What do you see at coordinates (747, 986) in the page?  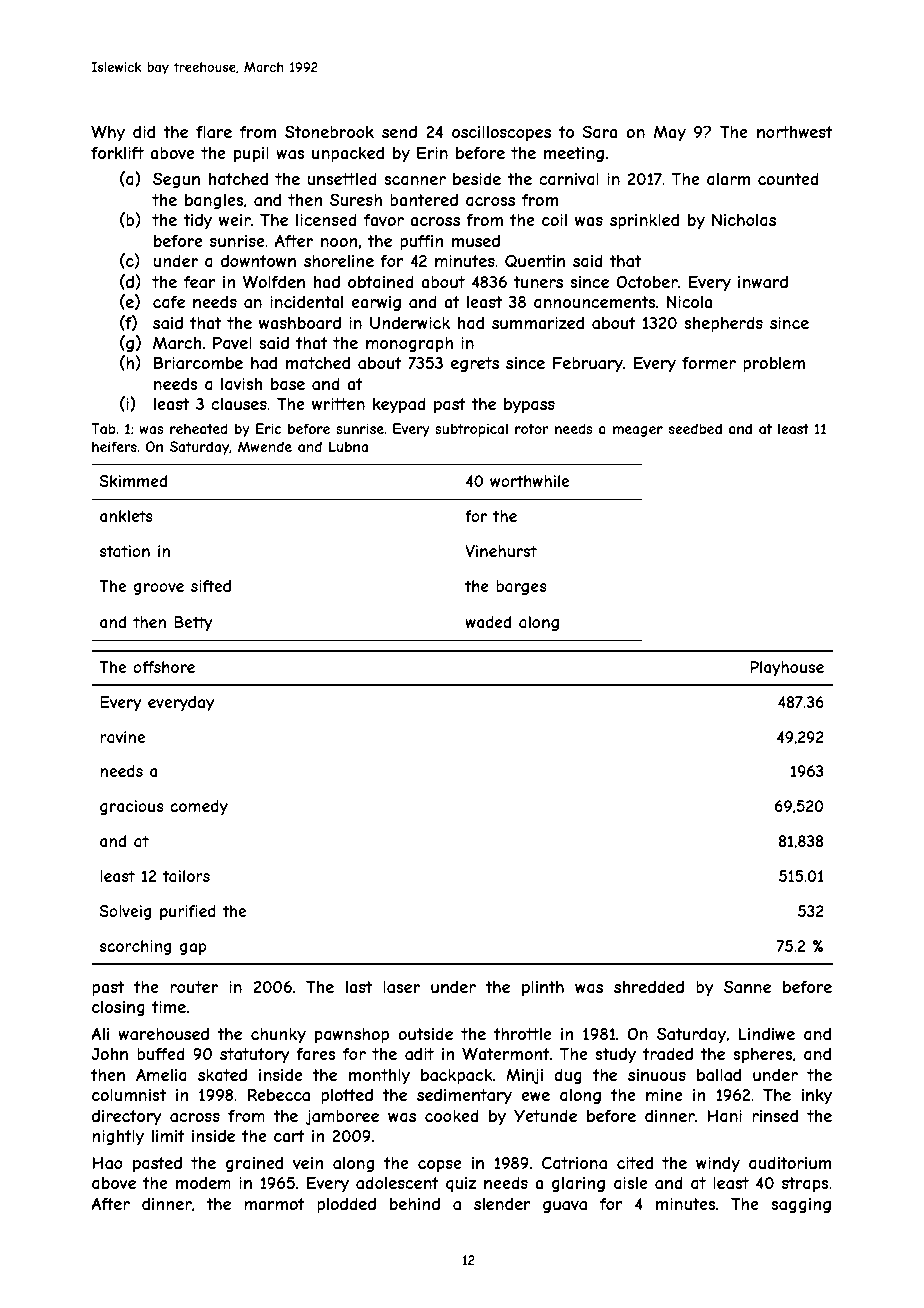 I see `Sanne` at bounding box center [747, 986].
